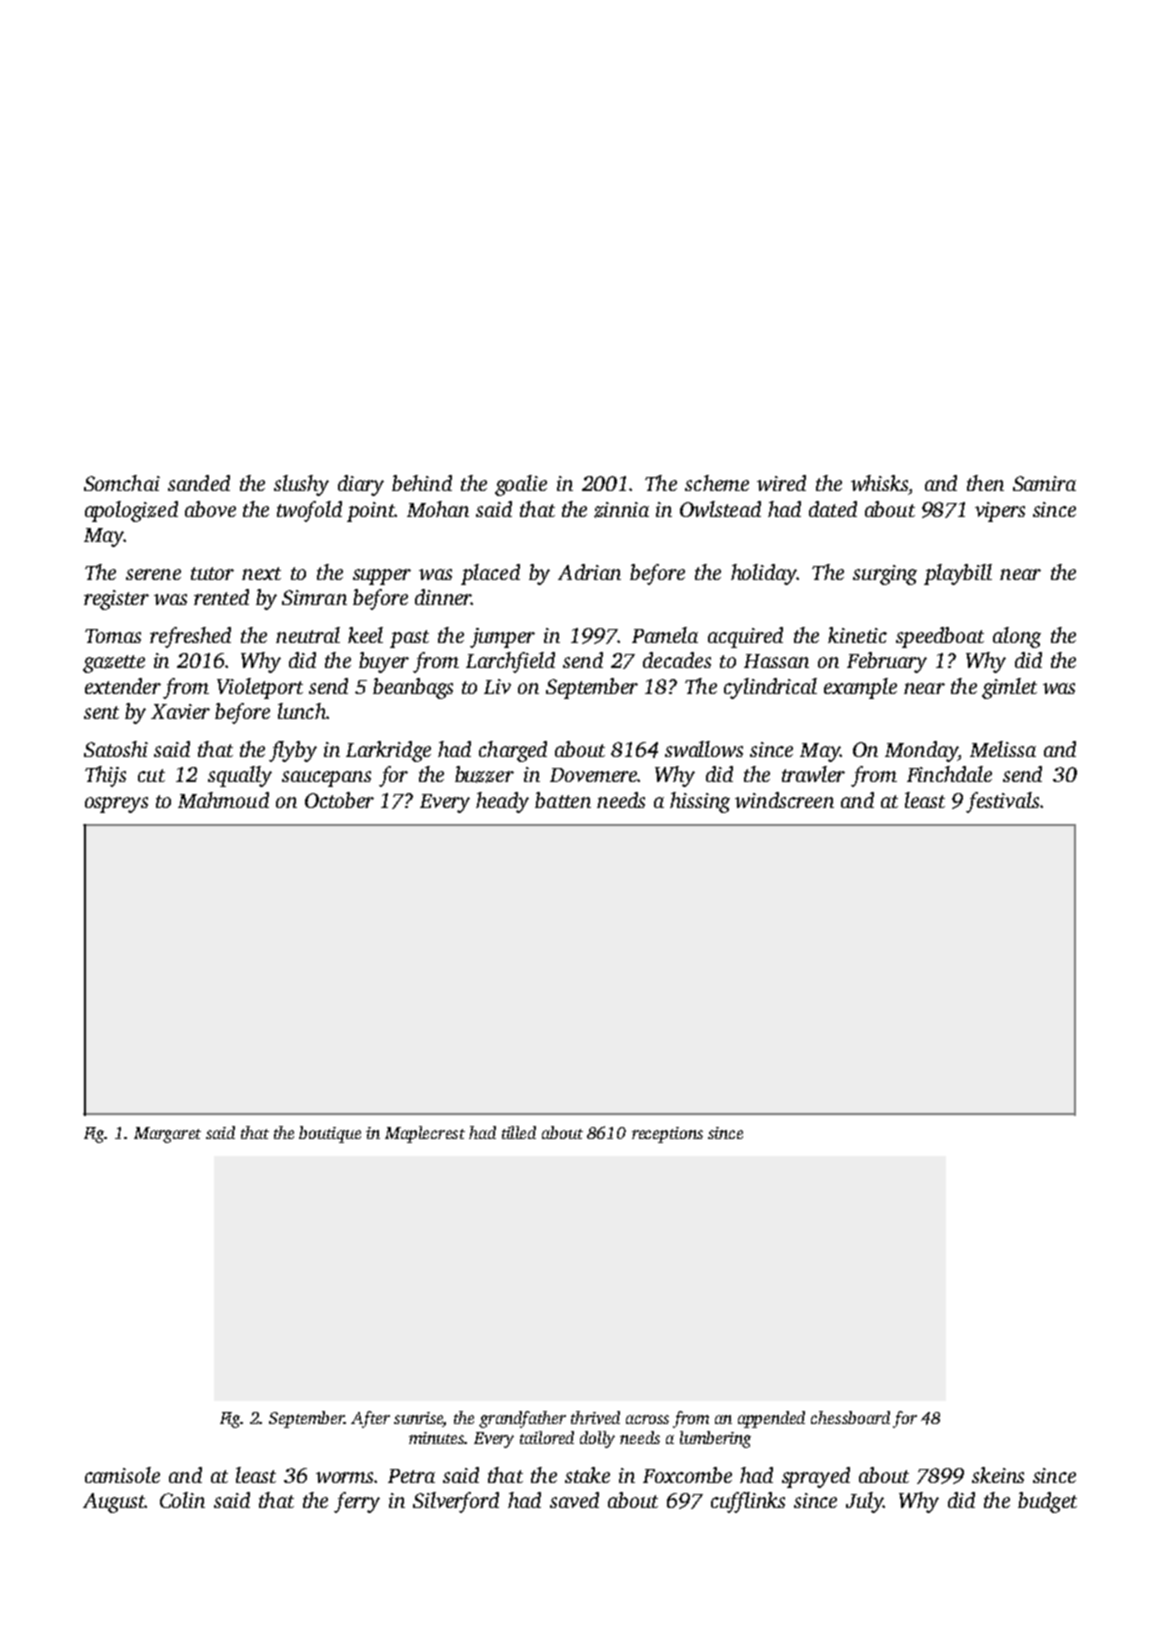 The width and height of the image is (1160, 1641). I want to click on slushy, so click(301, 485).
